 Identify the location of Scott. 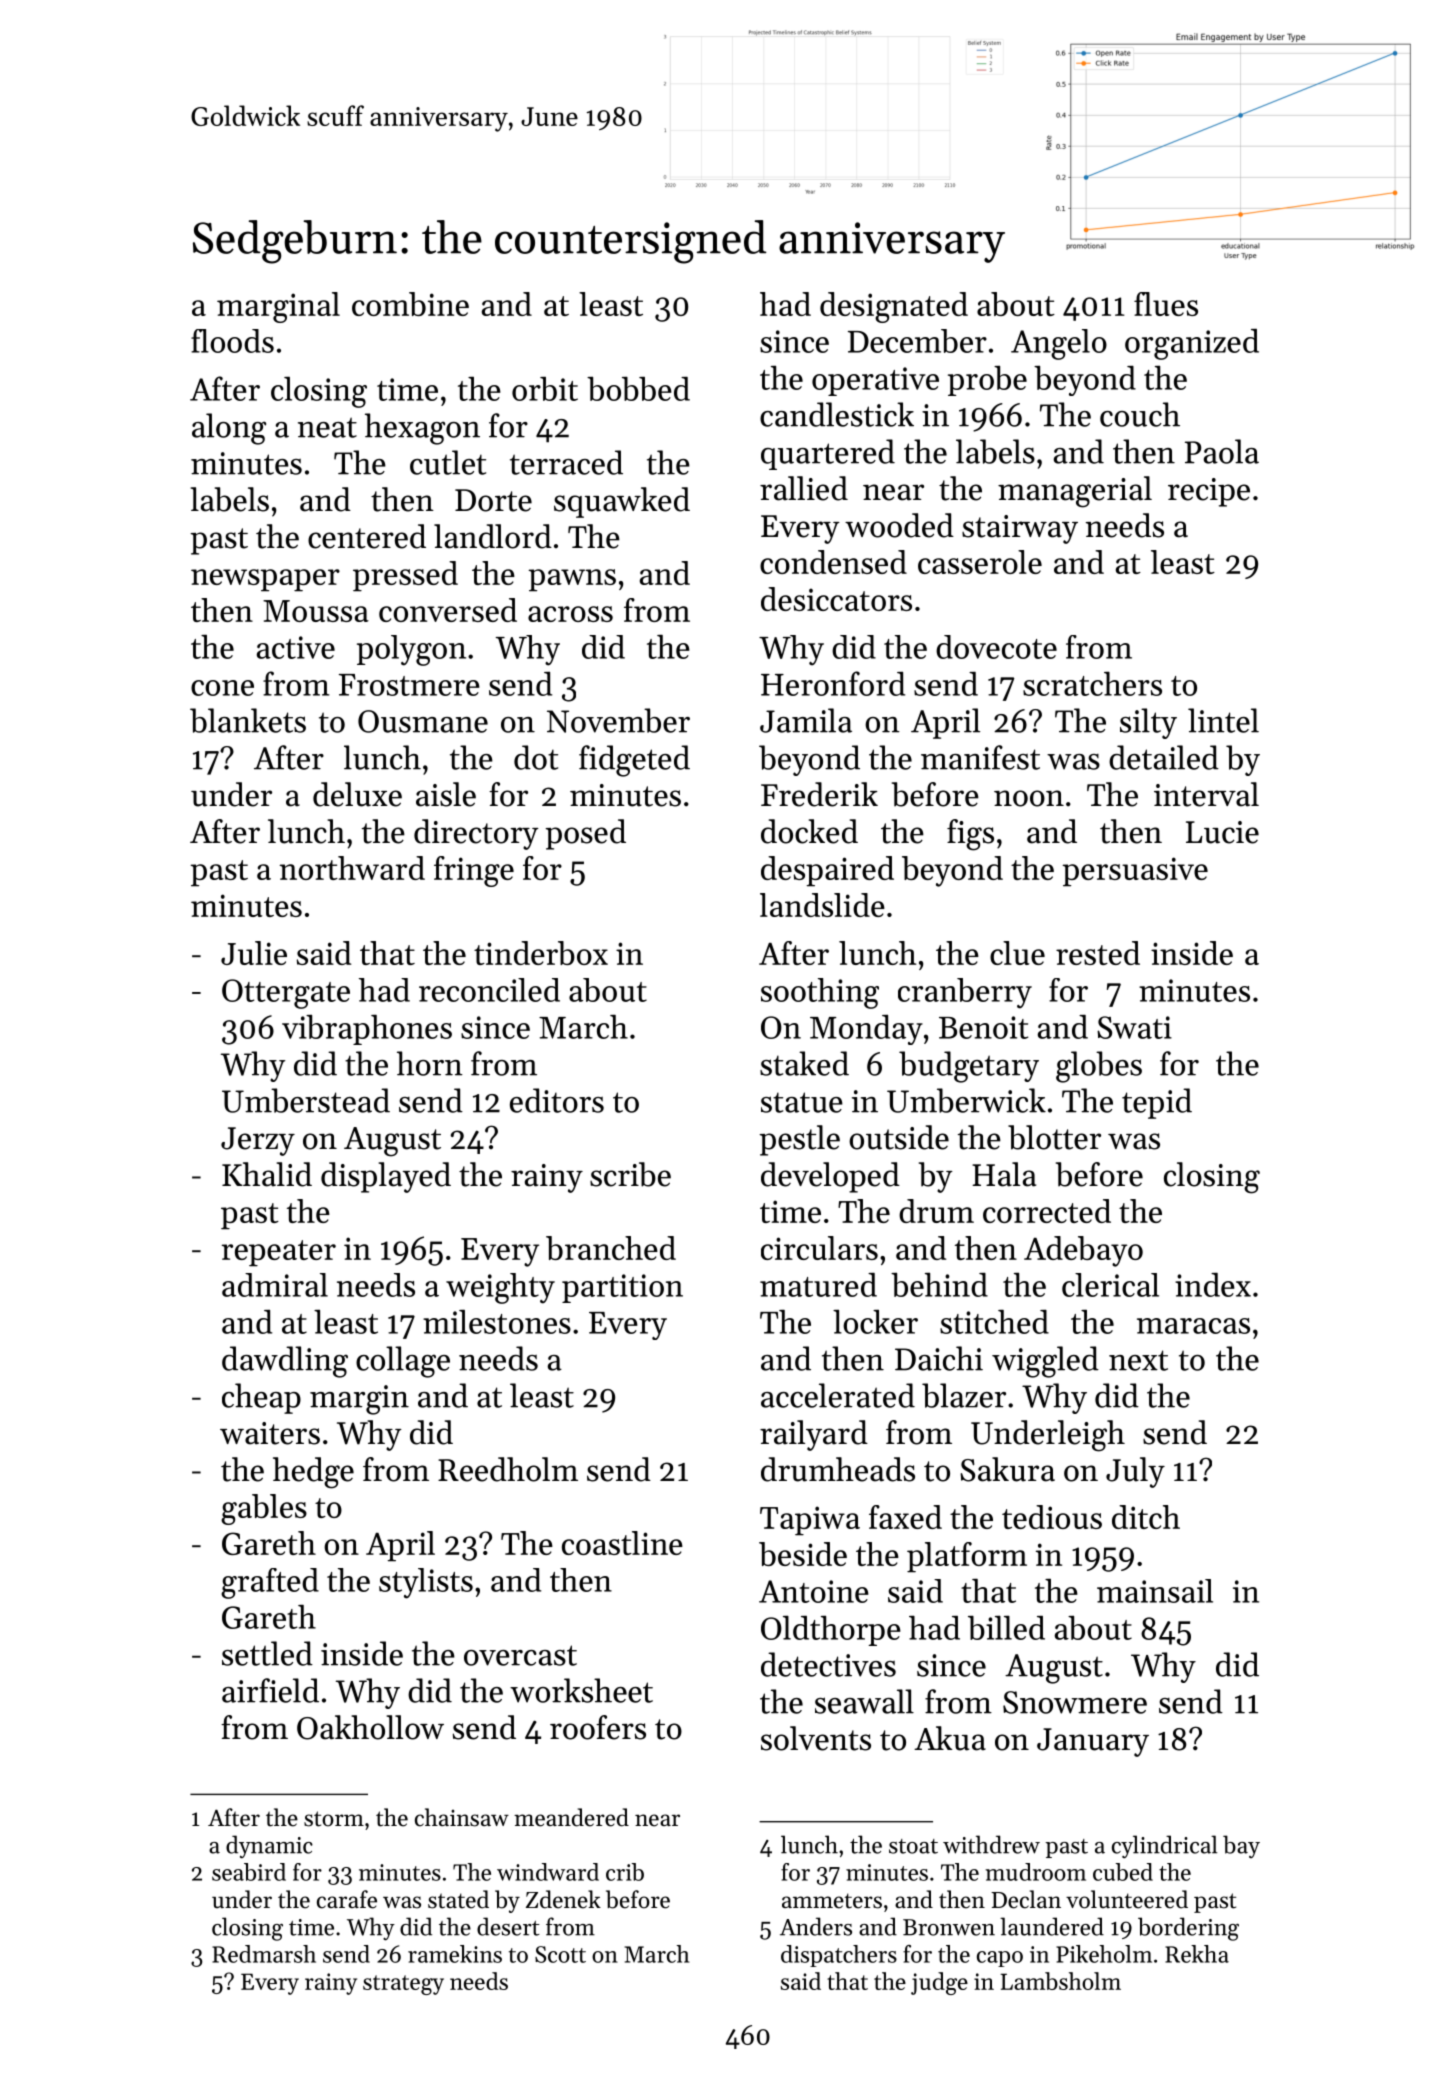
(560, 1954).
